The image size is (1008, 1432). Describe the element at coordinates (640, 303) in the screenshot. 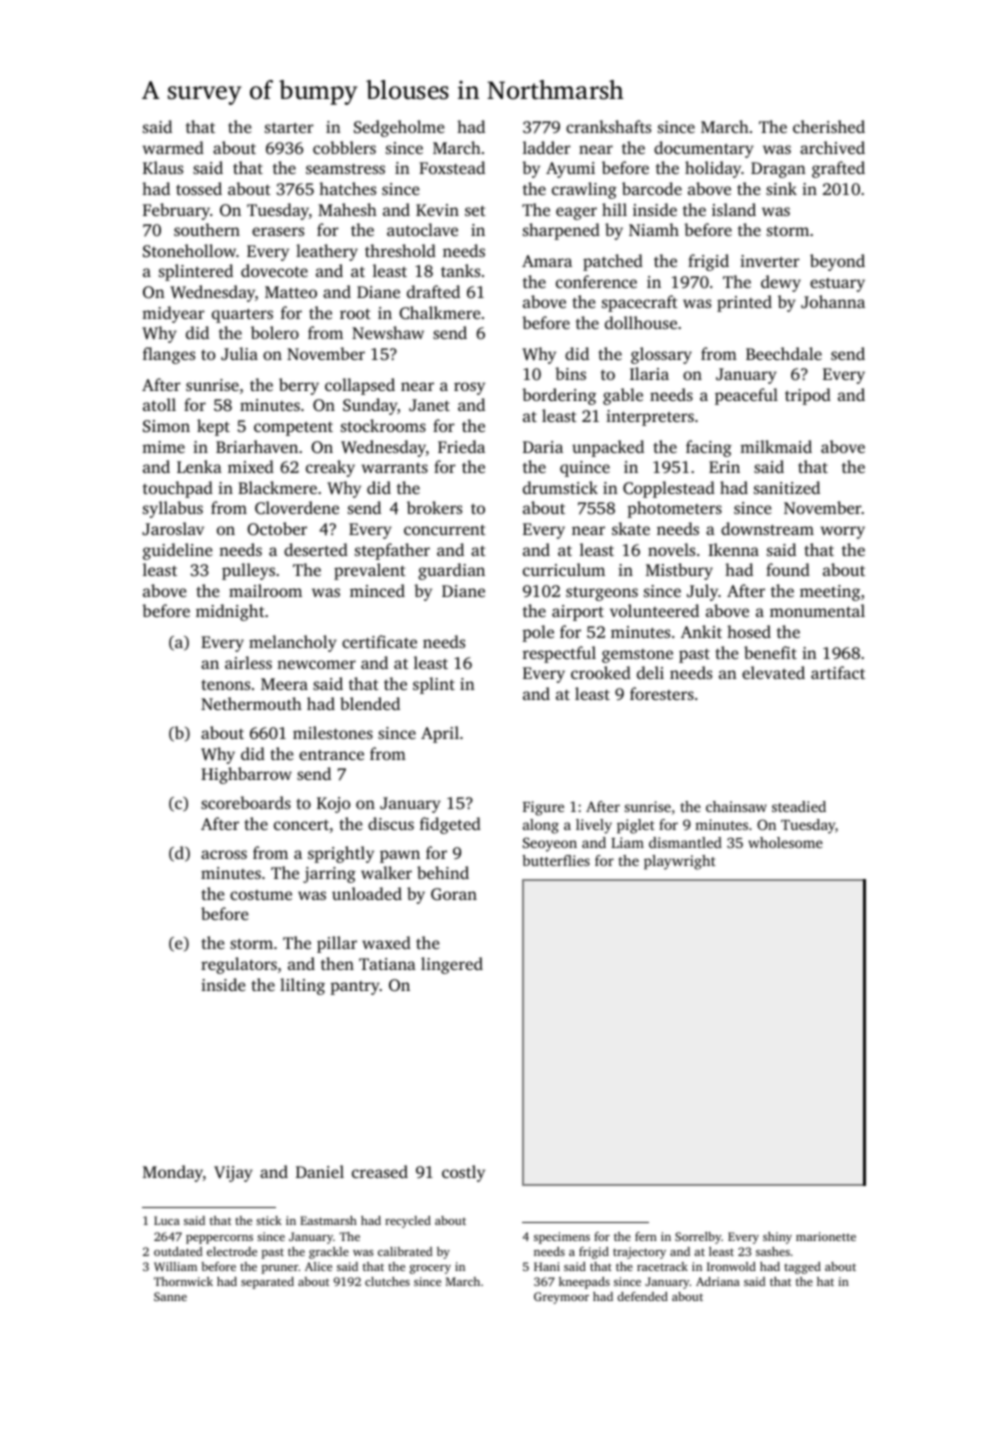

I see `spacecraft` at that location.
